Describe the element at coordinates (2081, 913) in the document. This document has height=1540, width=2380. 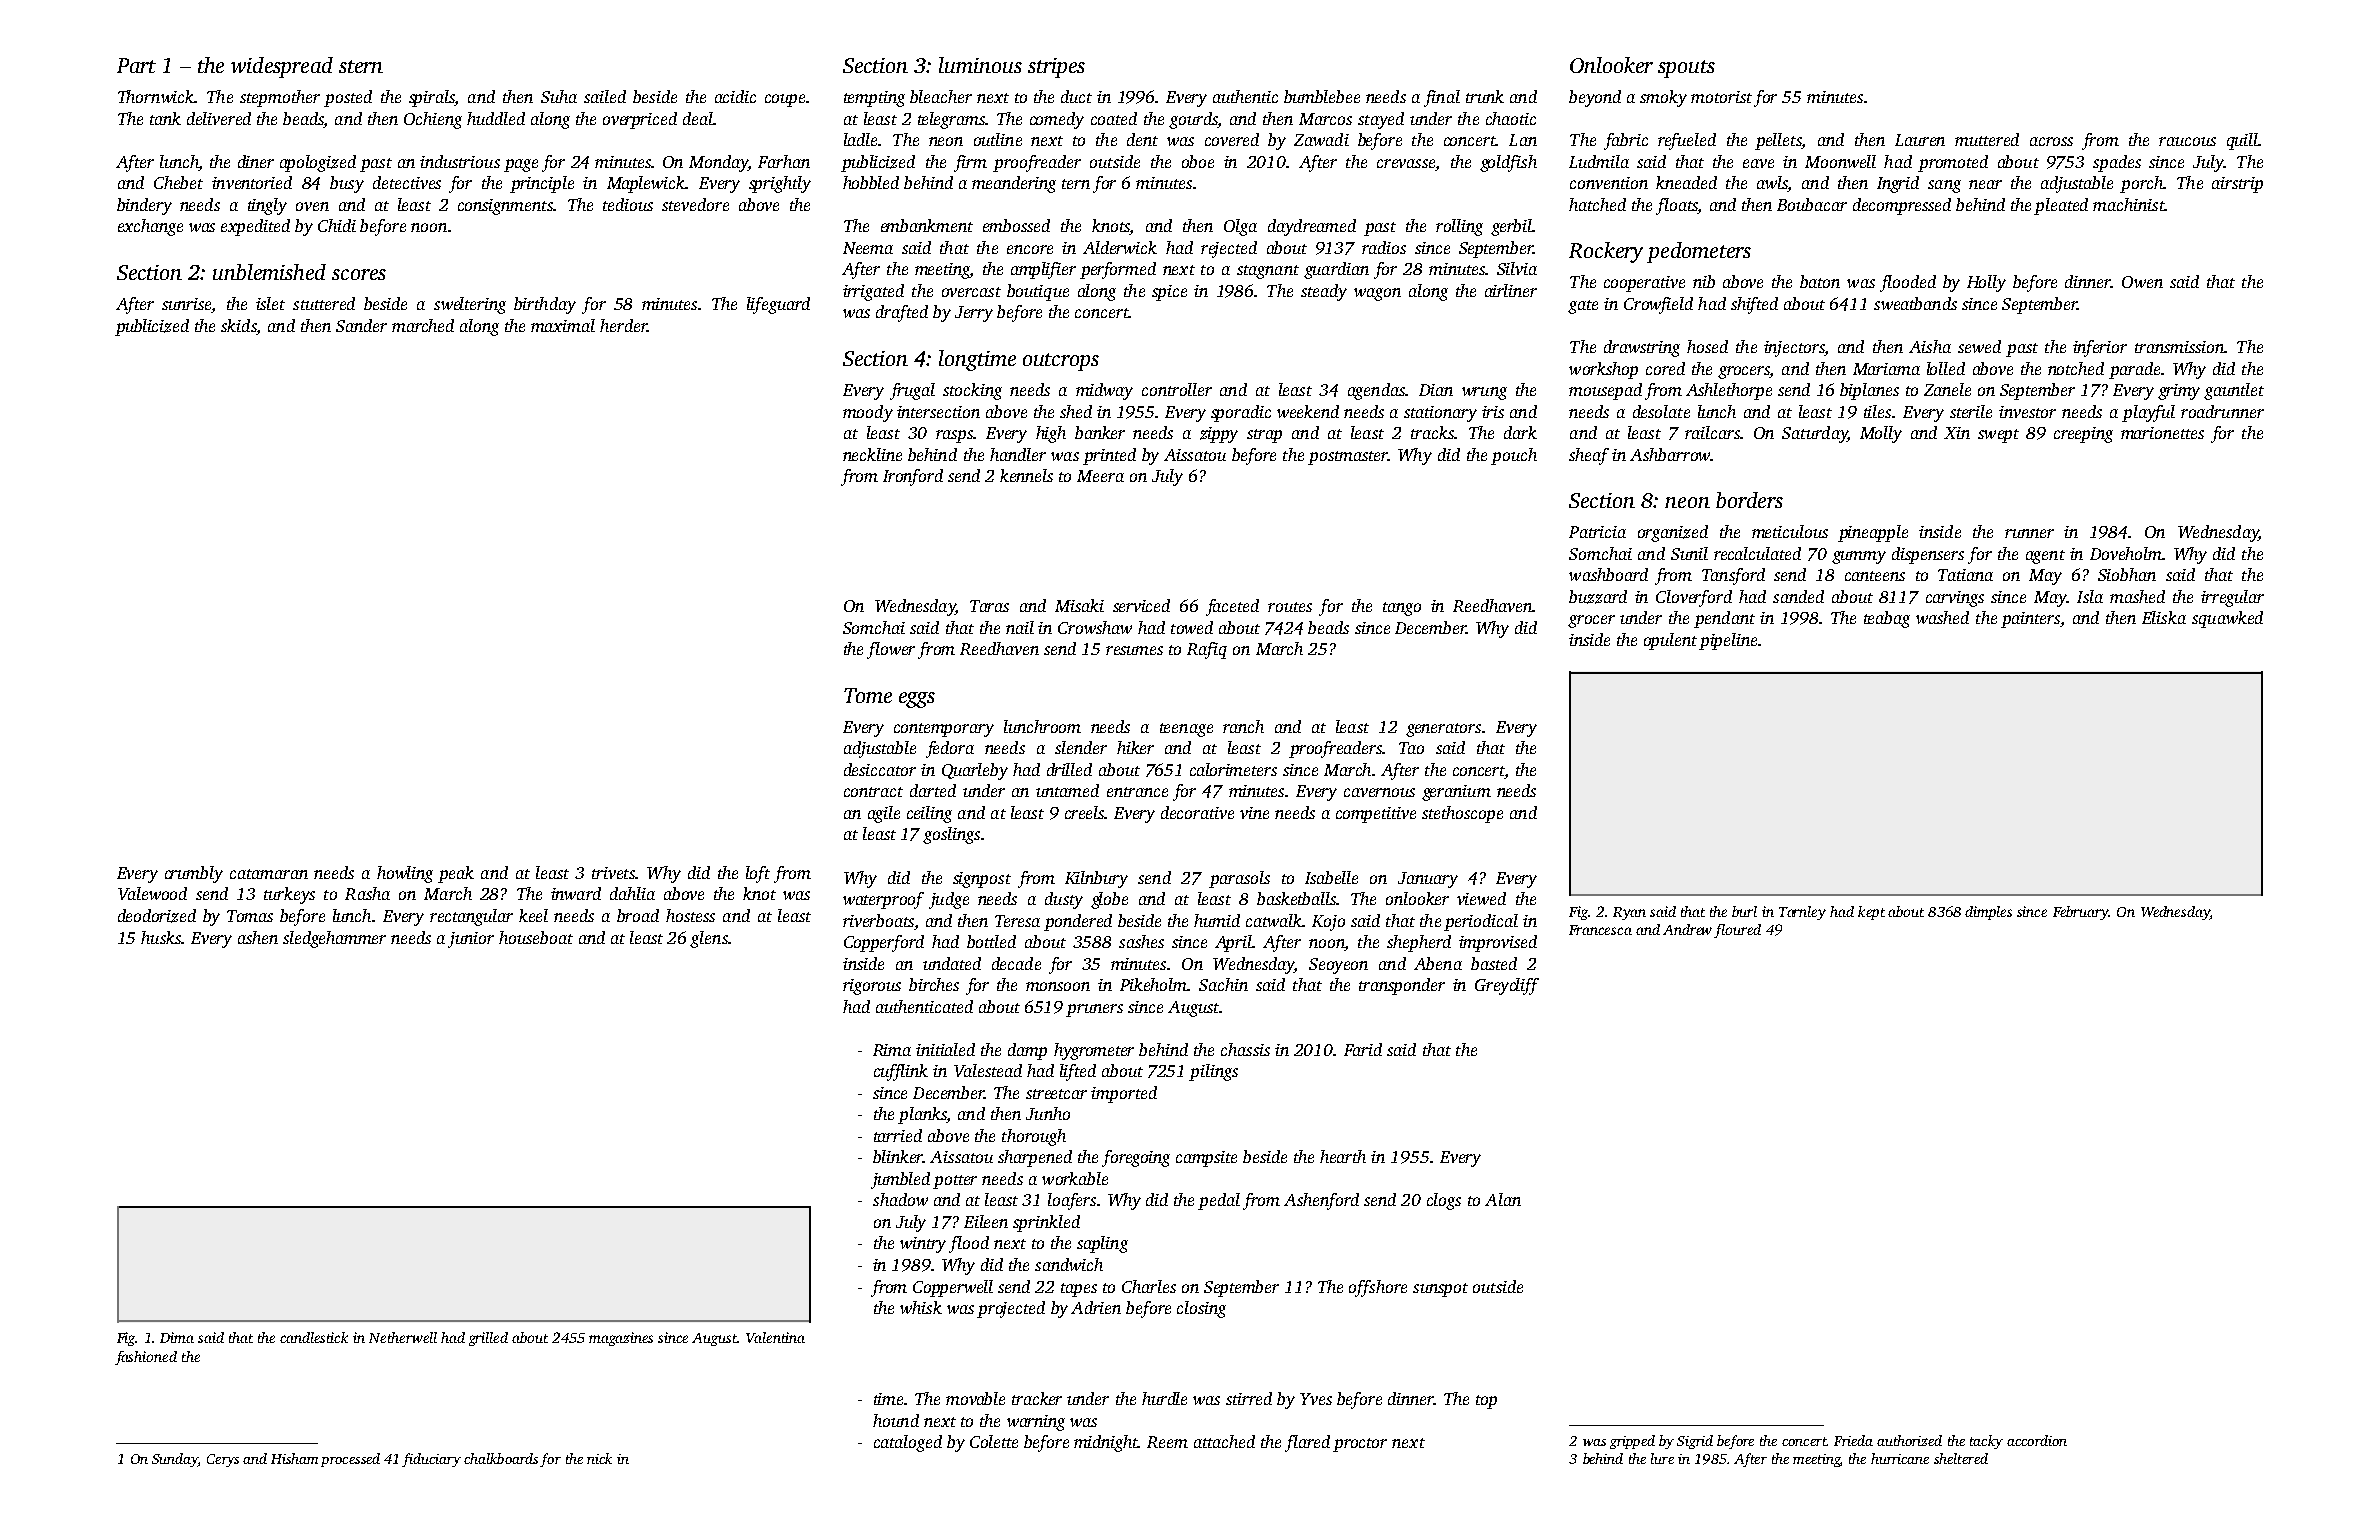
I see `February` at that location.
